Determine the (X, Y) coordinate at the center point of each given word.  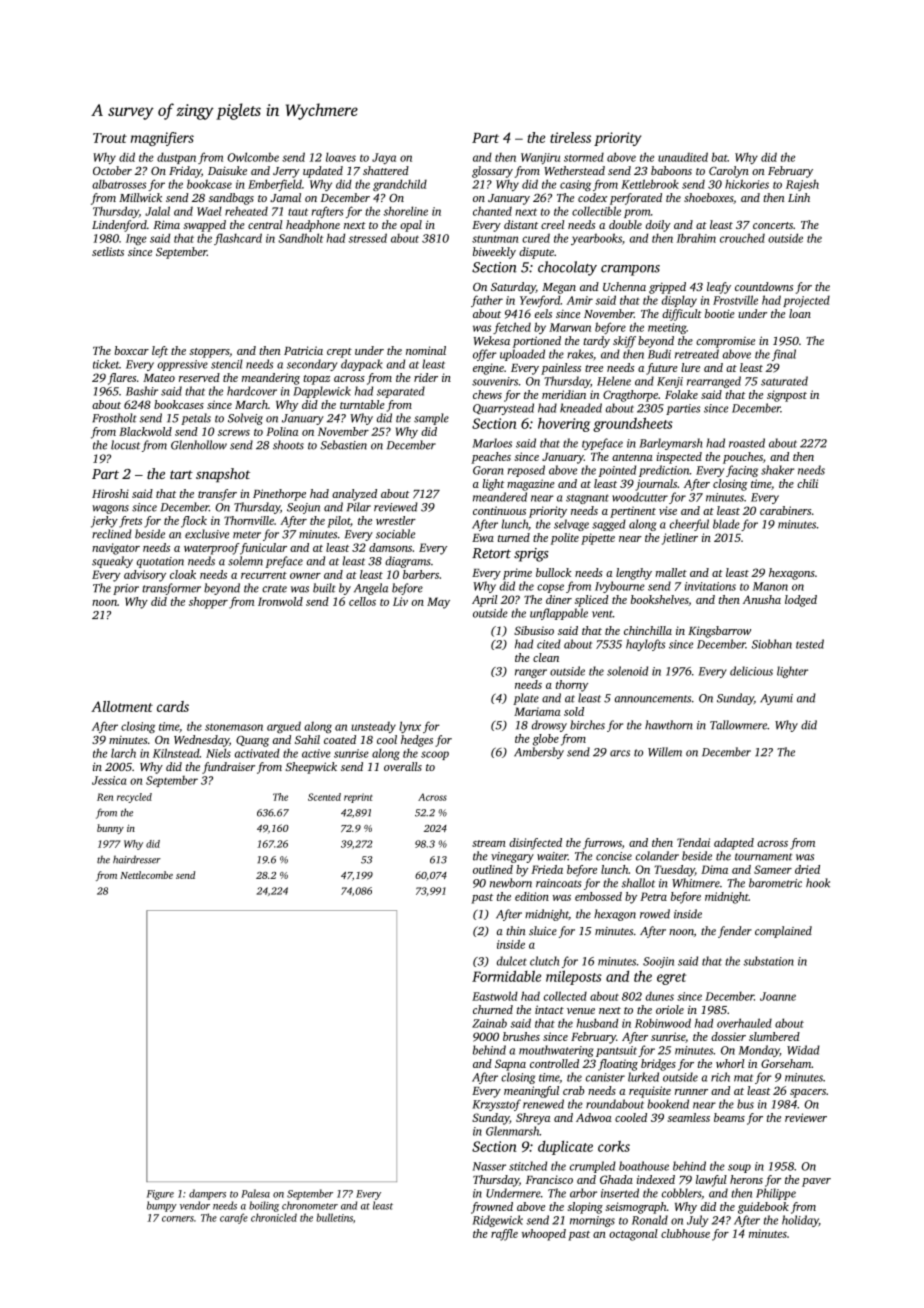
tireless (570, 137)
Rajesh (802, 185)
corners (178, 1219)
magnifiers (162, 139)
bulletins (334, 1217)
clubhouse (685, 1233)
